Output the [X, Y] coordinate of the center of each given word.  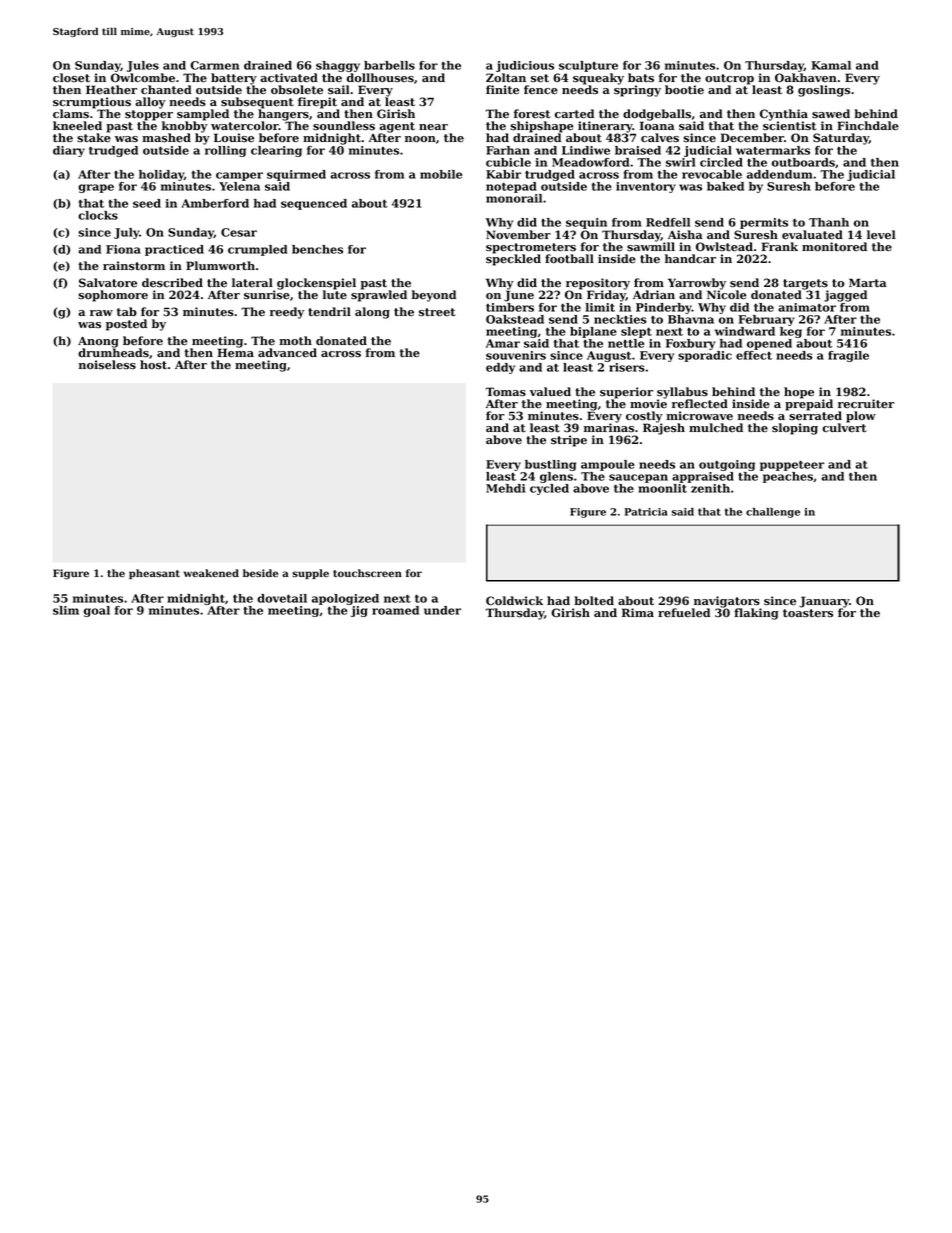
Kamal [831, 65]
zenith [710, 488]
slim [66, 610]
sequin [586, 223]
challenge [773, 513]
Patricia [646, 512]
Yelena [239, 186]
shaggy [338, 66]
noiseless [107, 365]
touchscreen [367, 573]
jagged [845, 296]
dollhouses [380, 78]
